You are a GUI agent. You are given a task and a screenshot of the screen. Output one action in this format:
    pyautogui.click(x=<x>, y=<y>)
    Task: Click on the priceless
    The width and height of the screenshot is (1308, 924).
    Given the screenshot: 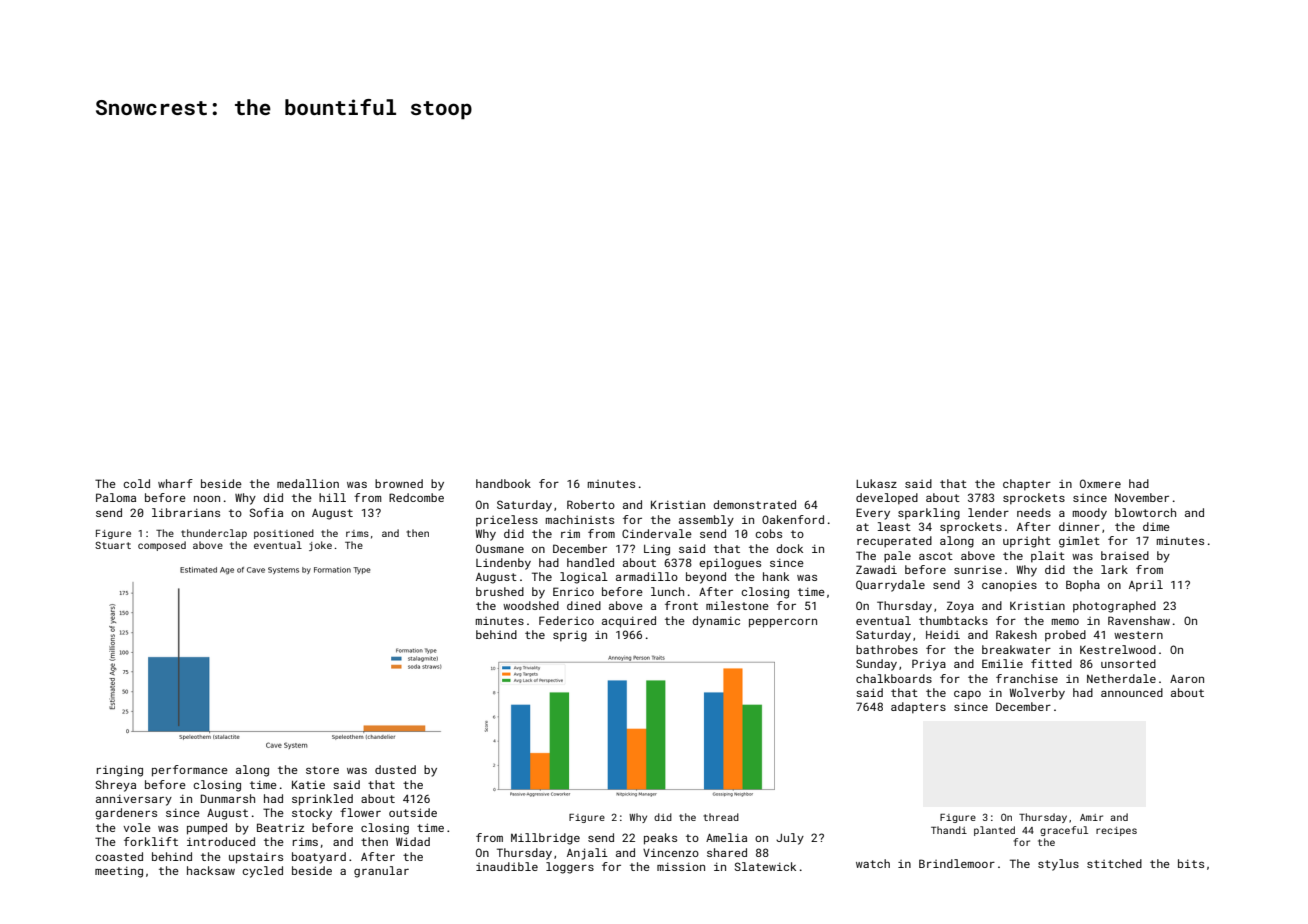 What is the action you would take?
    pyautogui.click(x=507, y=521)
